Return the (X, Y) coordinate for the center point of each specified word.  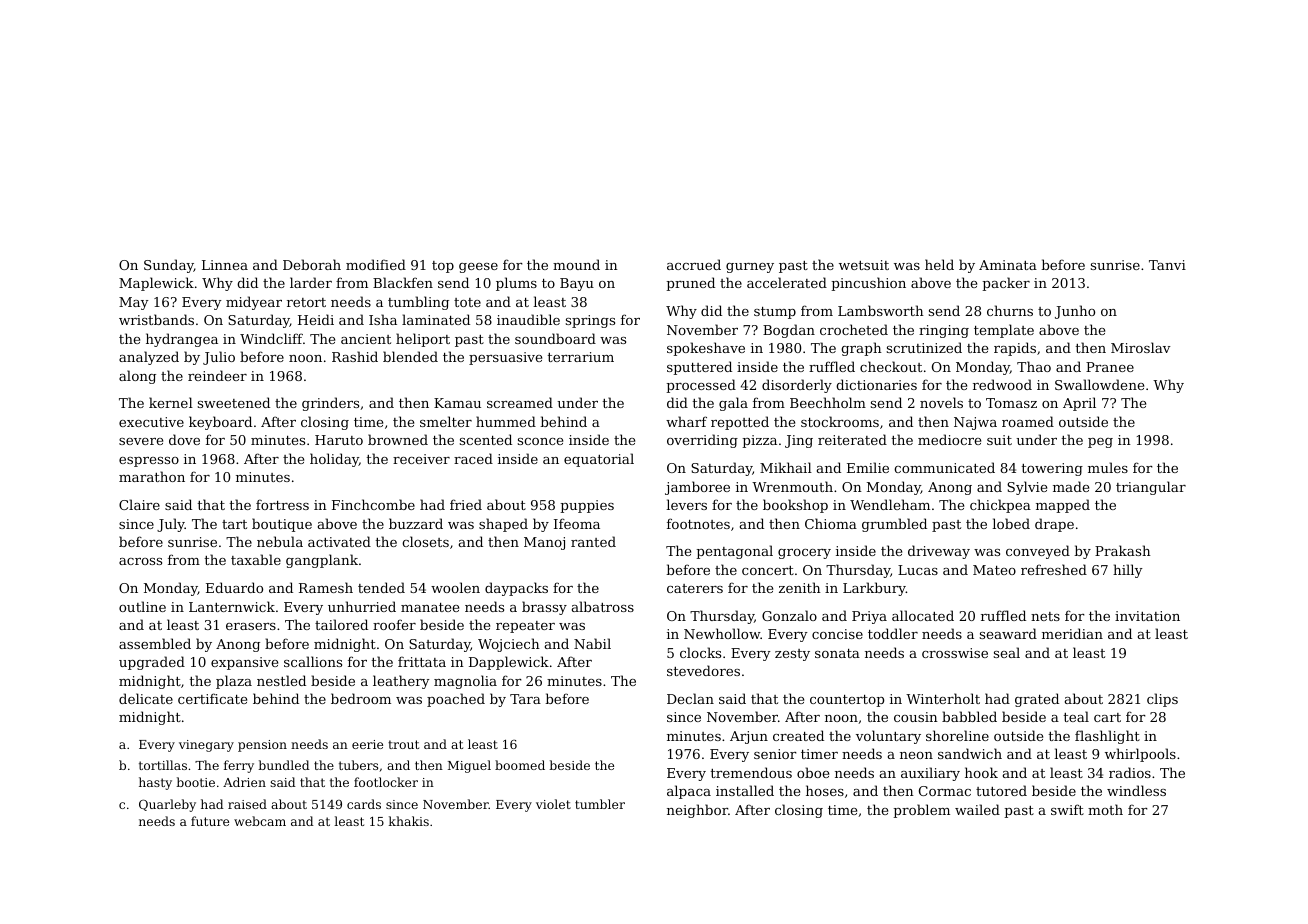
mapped (1063, 506)
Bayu (577, 284)
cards (364, 804)
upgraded (152, 663)
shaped (503, 525)
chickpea (1000, 506)
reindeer (217, 375)
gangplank (322, 561)
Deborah (312, 264)
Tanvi (1167, 265)
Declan (690, 698)
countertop (847, 701)
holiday (334, 460)
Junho (1075, 312)
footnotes (698, 523)
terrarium (581, 357)
